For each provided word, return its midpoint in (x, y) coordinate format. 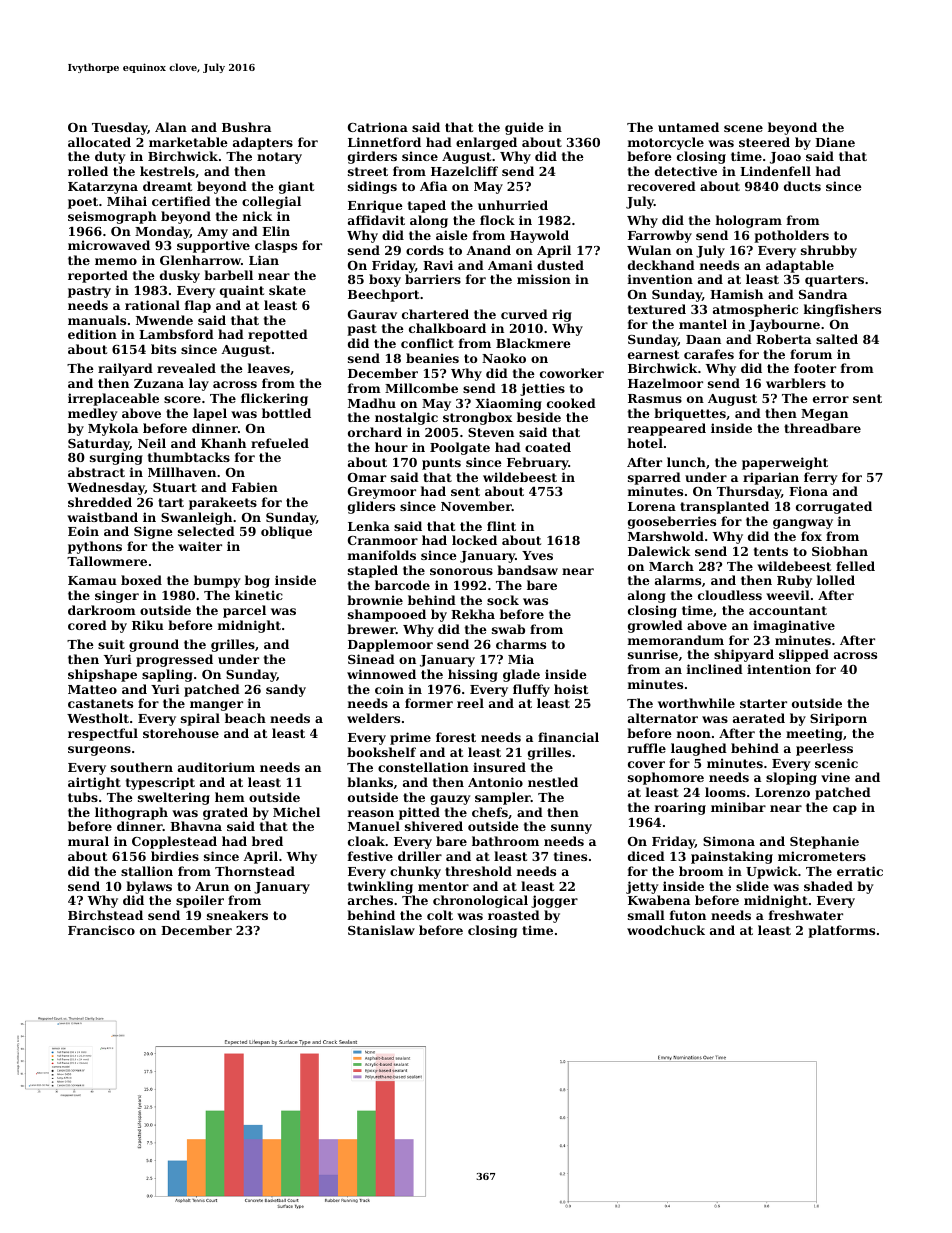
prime (410, 738)
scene (743, 128)
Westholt (98, 718)
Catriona (378, 127)
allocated (99, 142)
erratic (860, 871)
